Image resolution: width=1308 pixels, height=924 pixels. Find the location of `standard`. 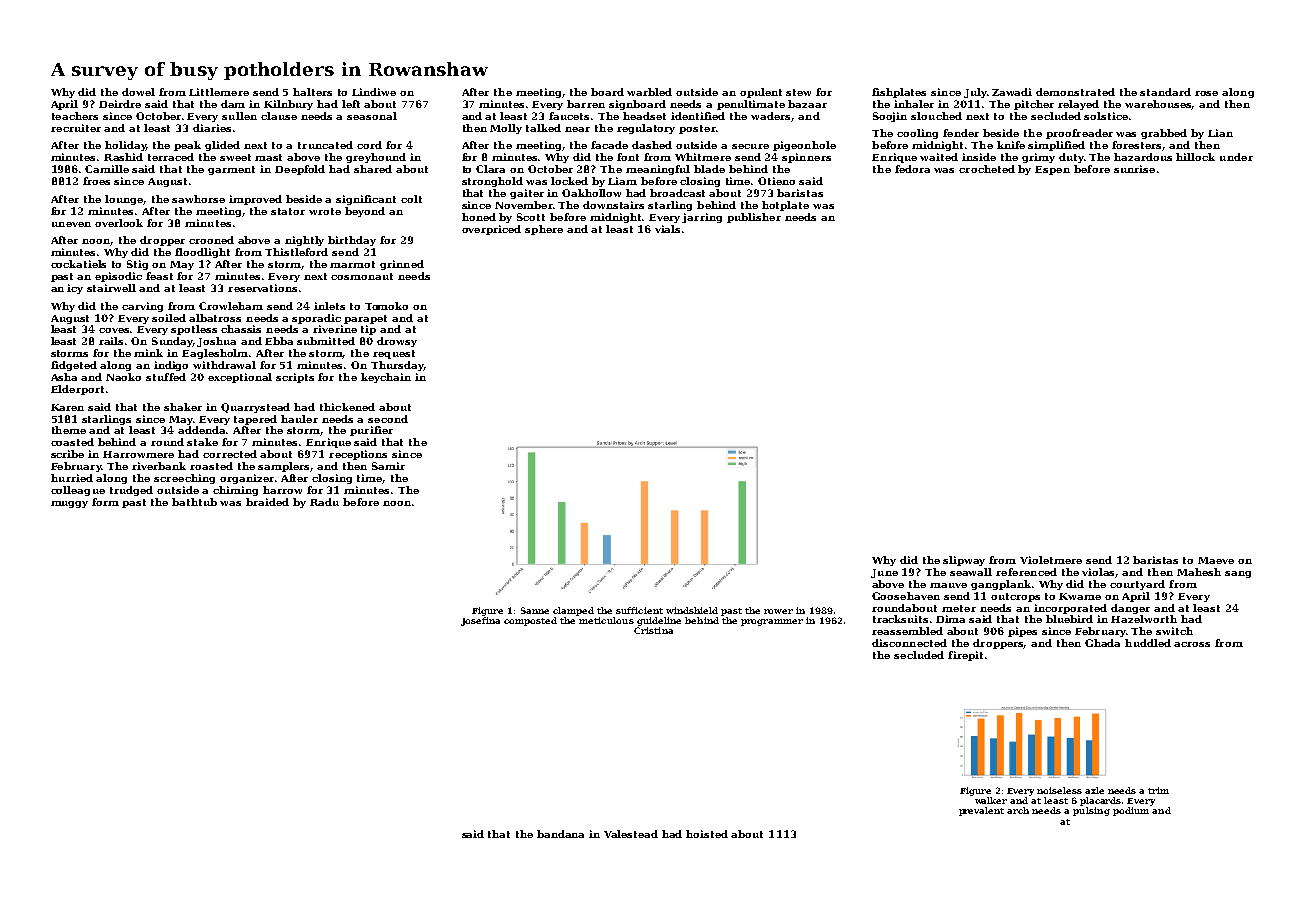

standard is located at coordinates (1165, 92).
